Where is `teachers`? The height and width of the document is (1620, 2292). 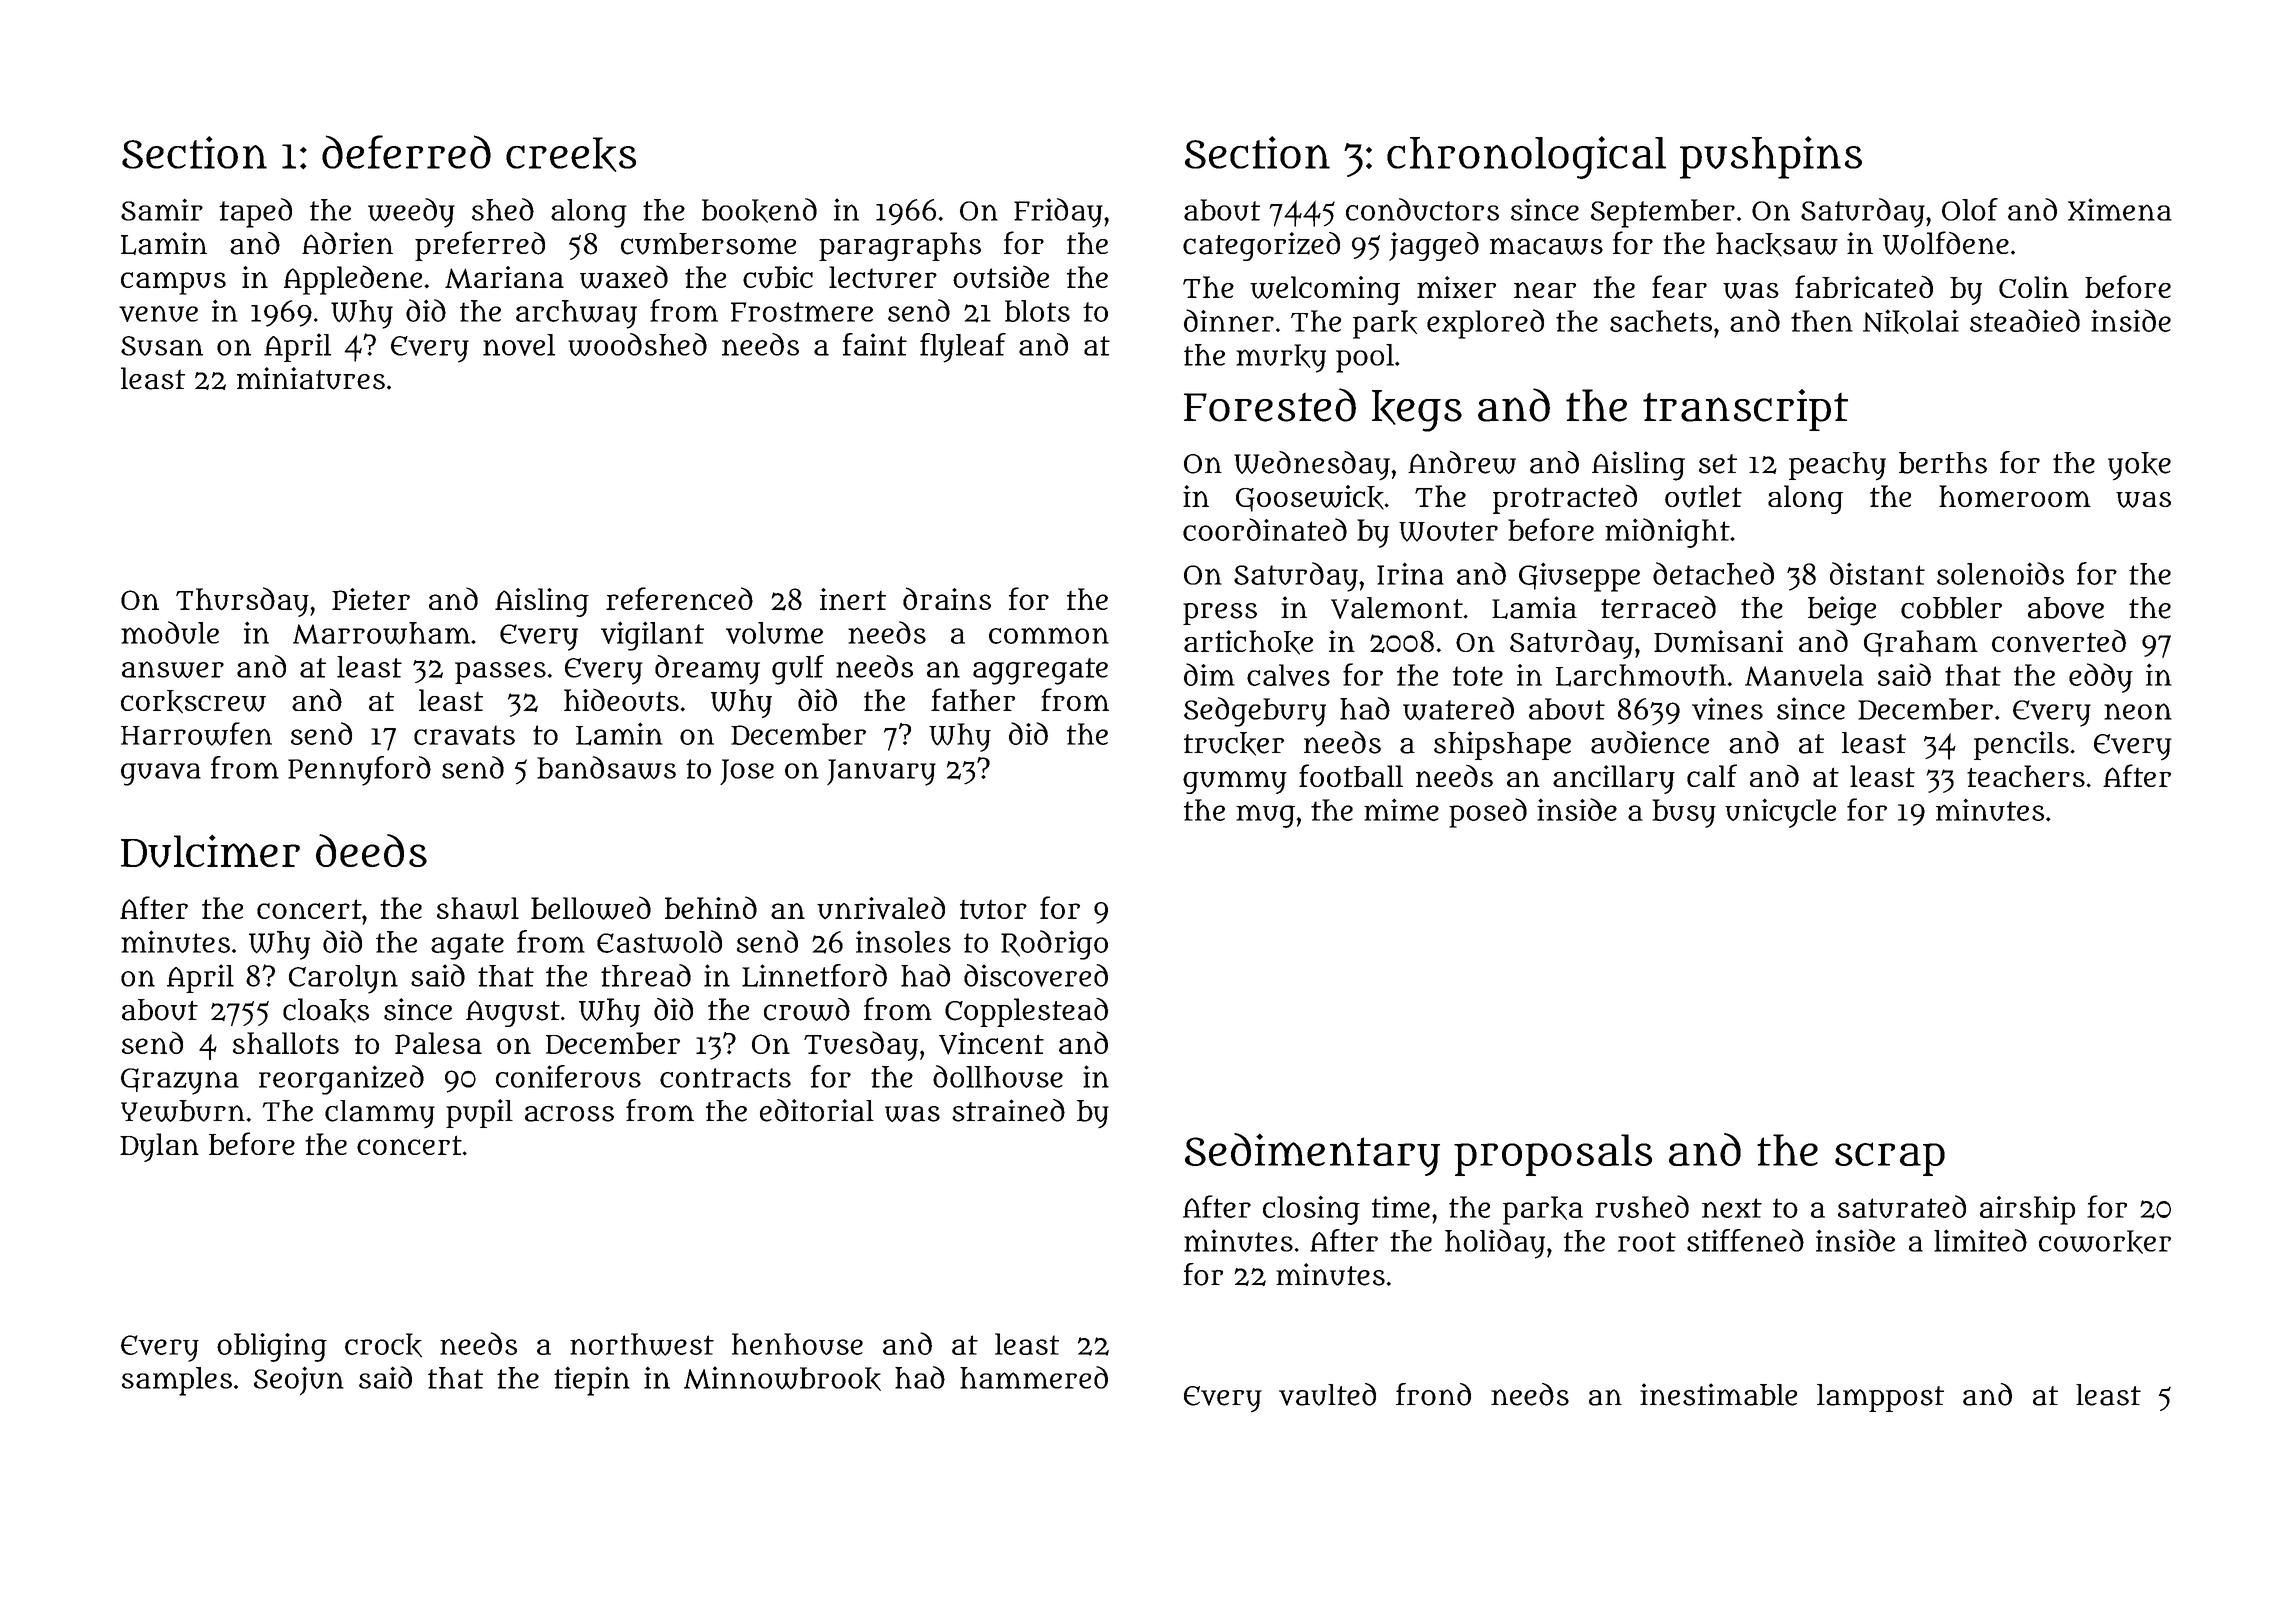 teachers is located at coordinates (2026, 776).
